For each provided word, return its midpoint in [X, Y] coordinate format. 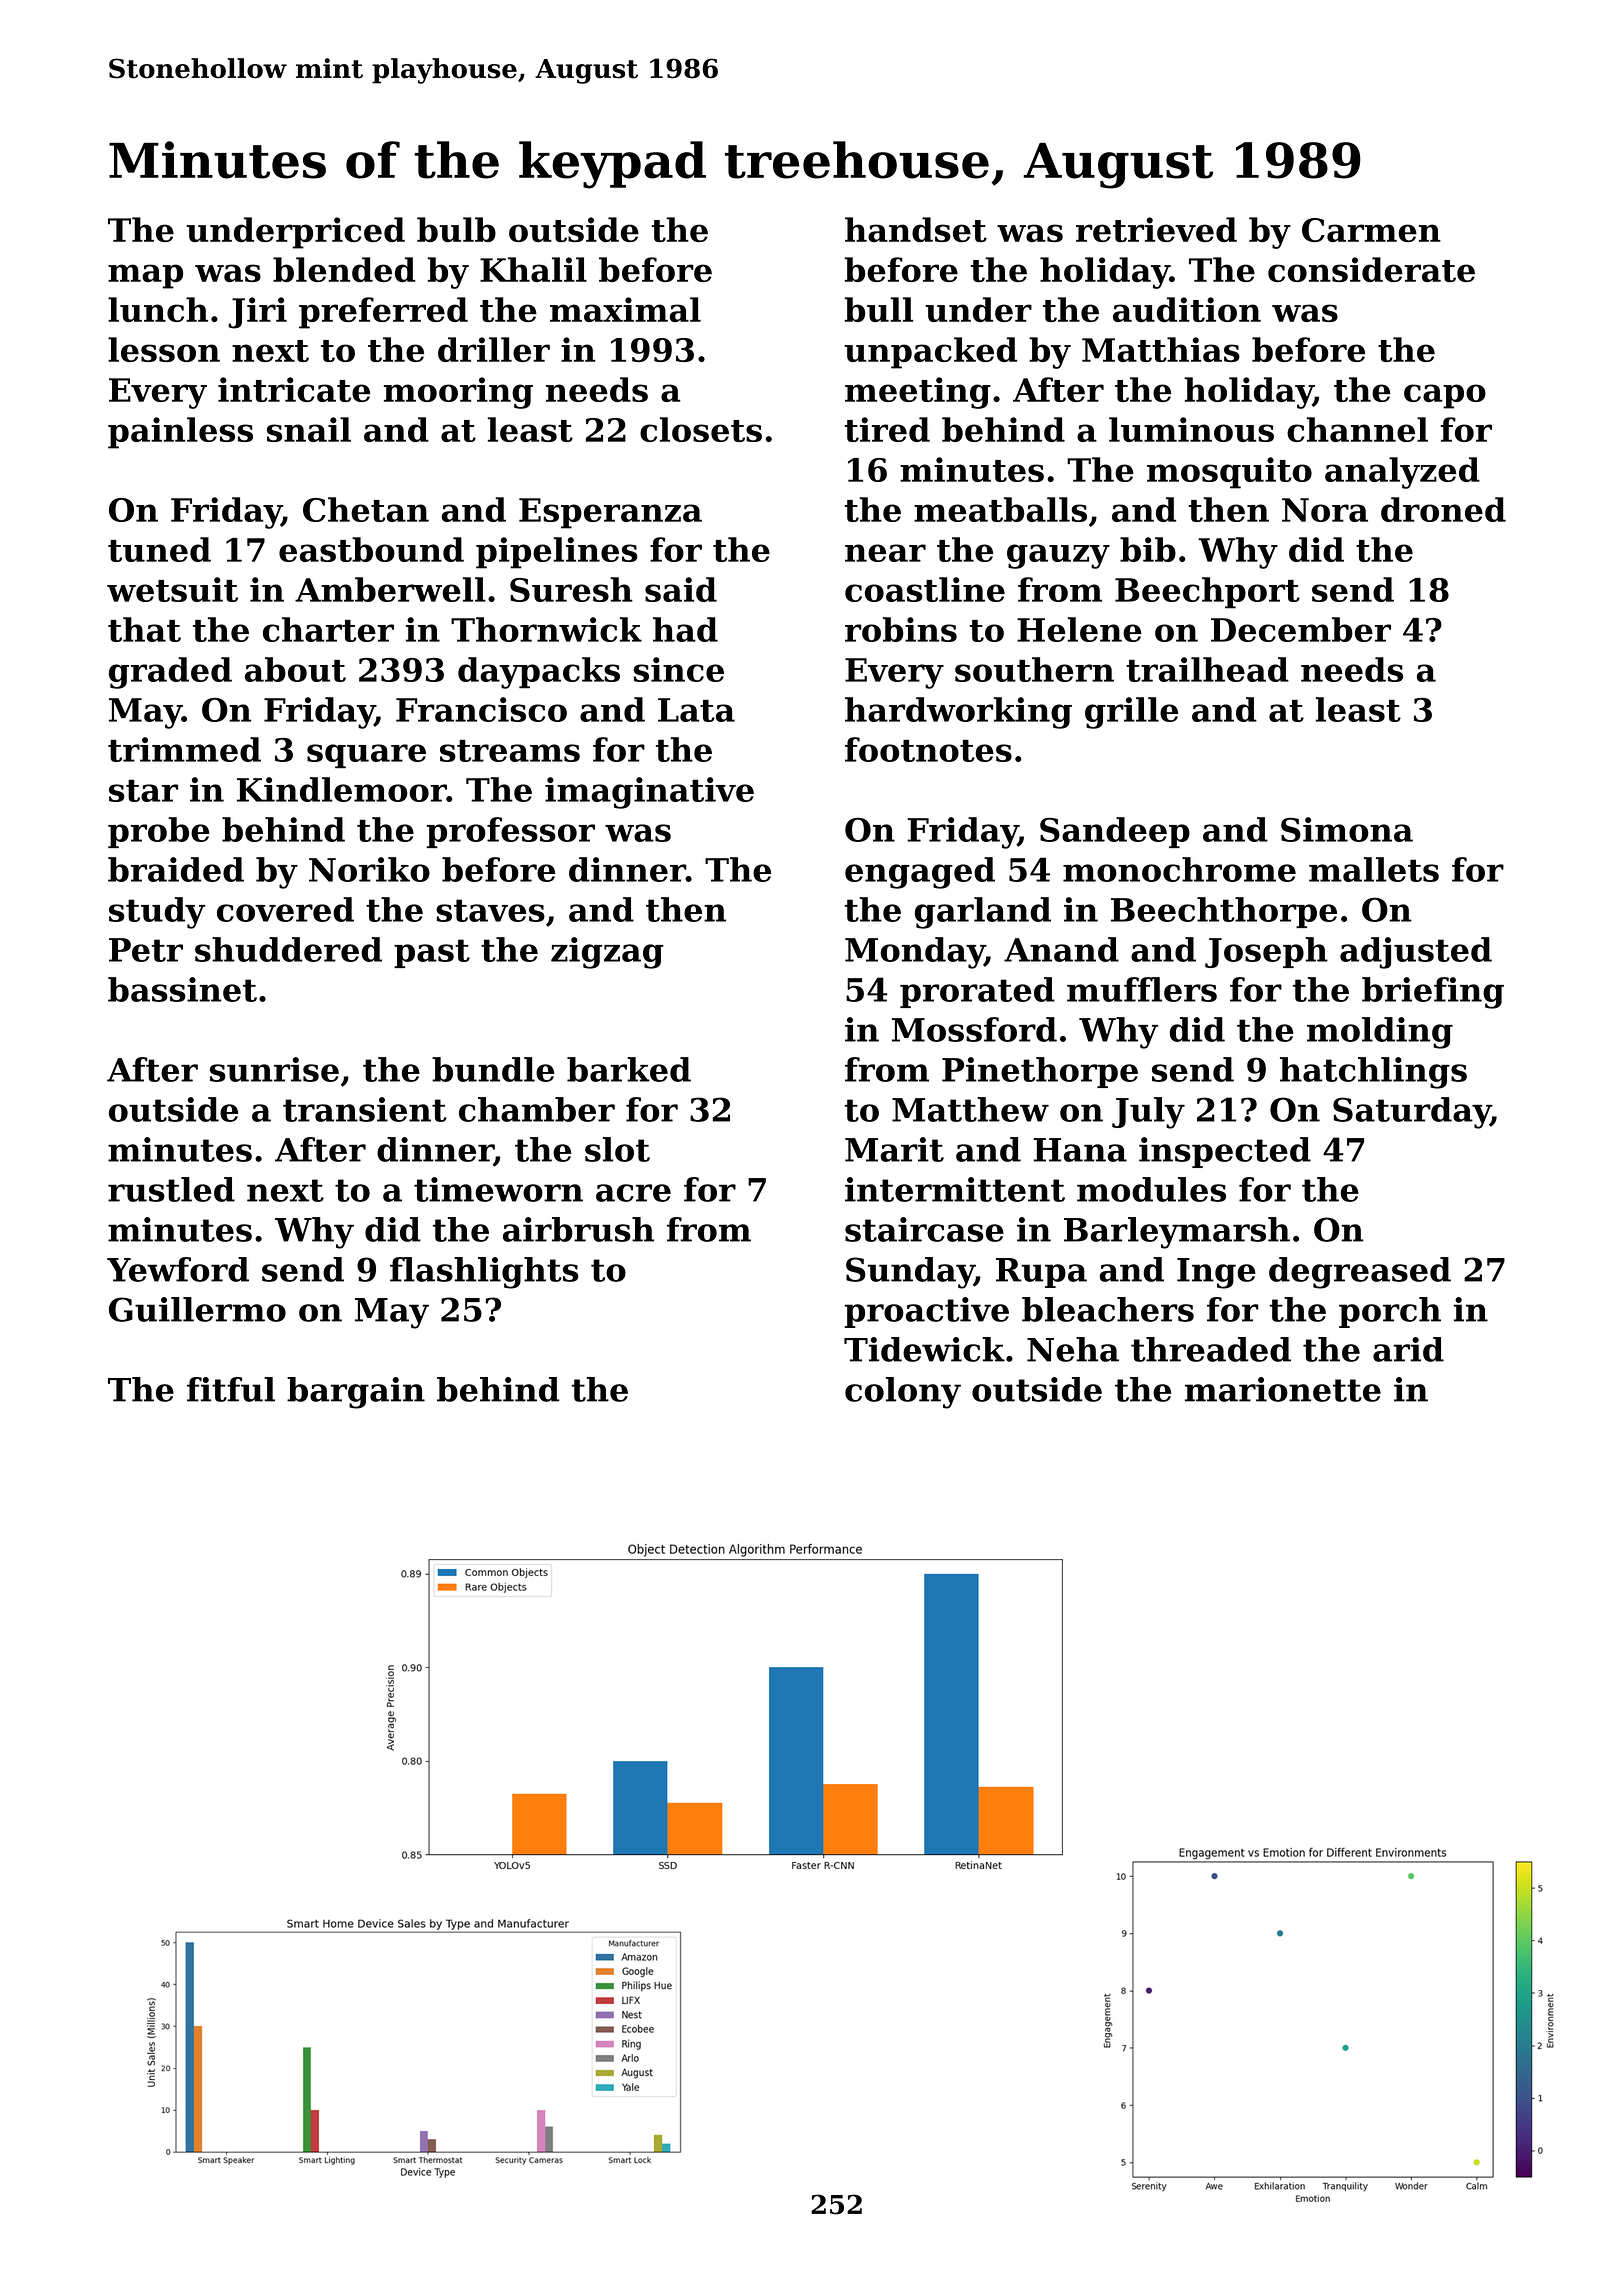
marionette [1283, 1389]
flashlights [484, 1273]
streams [510, 751]
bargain [356, 1393]
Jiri [257, 313]
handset [916, 229]
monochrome [1179, 869]
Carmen [1371, 230]
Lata [696, 710]
